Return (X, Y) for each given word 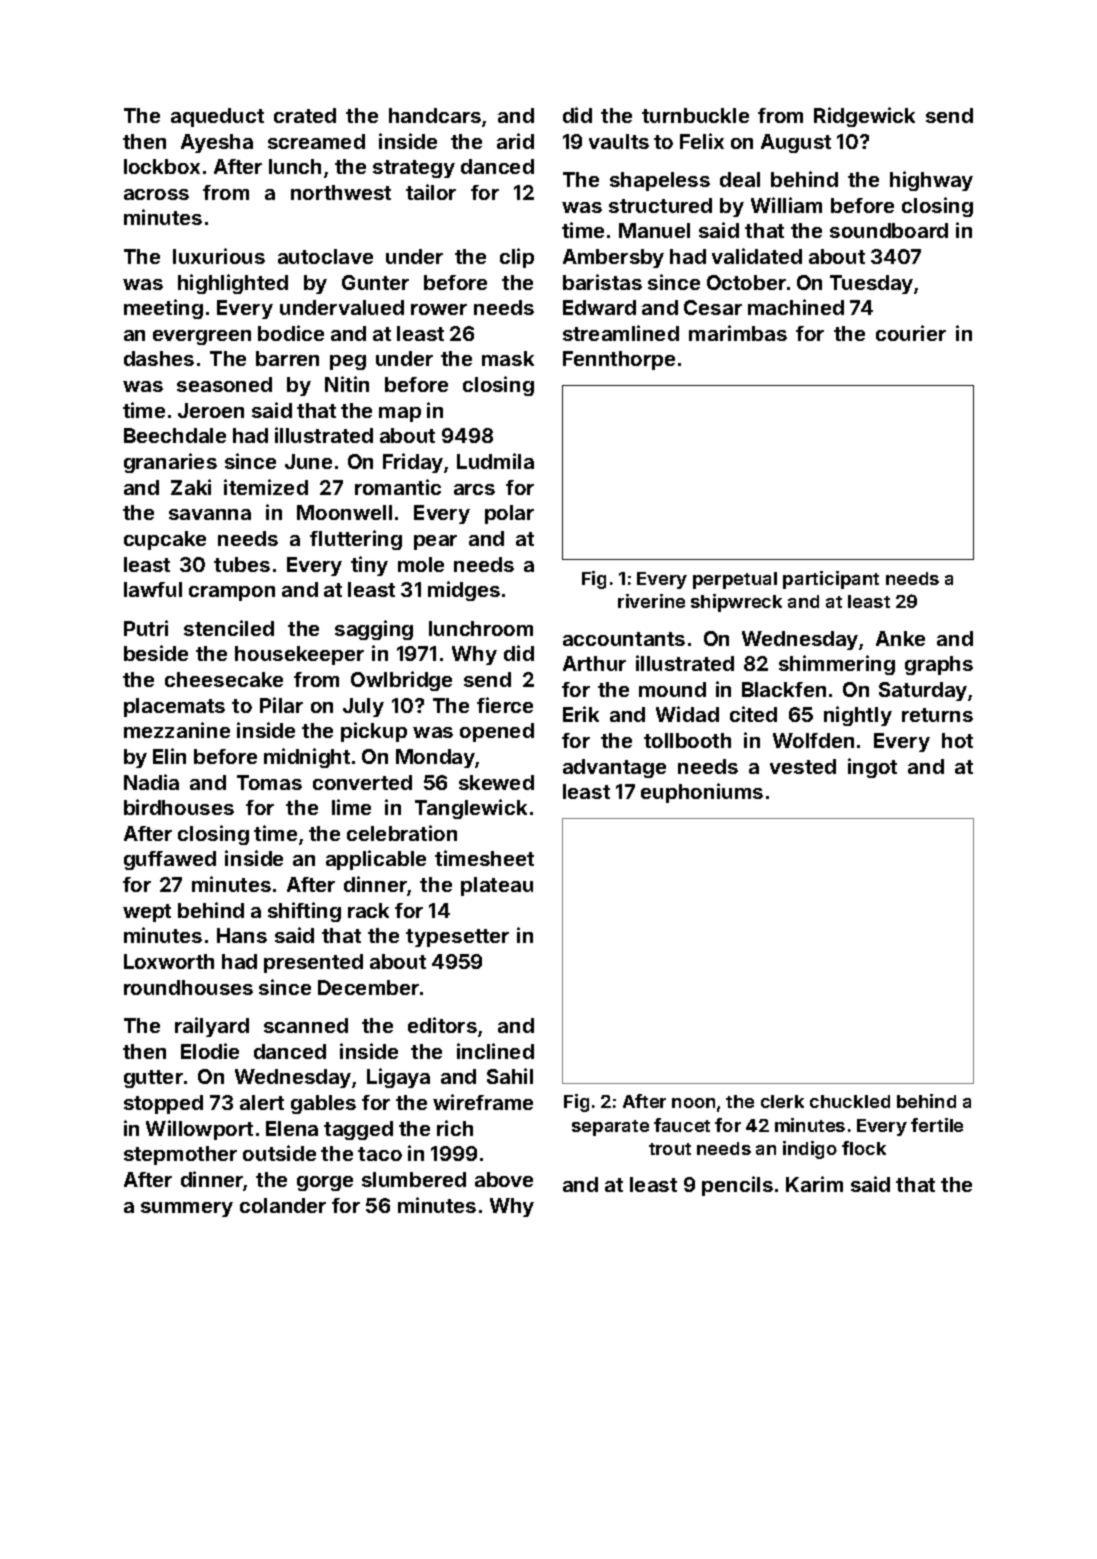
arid (515, 141)
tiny (369, 566)
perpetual (735, 580)
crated (305, 115)
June (308, 461)
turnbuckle (695, 115)
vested (803, 766)
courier (911, 333)
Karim (814, 1184)
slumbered (414, 1179)
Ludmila (495, 461)
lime (351, 807)
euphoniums (702, 793)
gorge (325, 1183)
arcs (474, 489)
